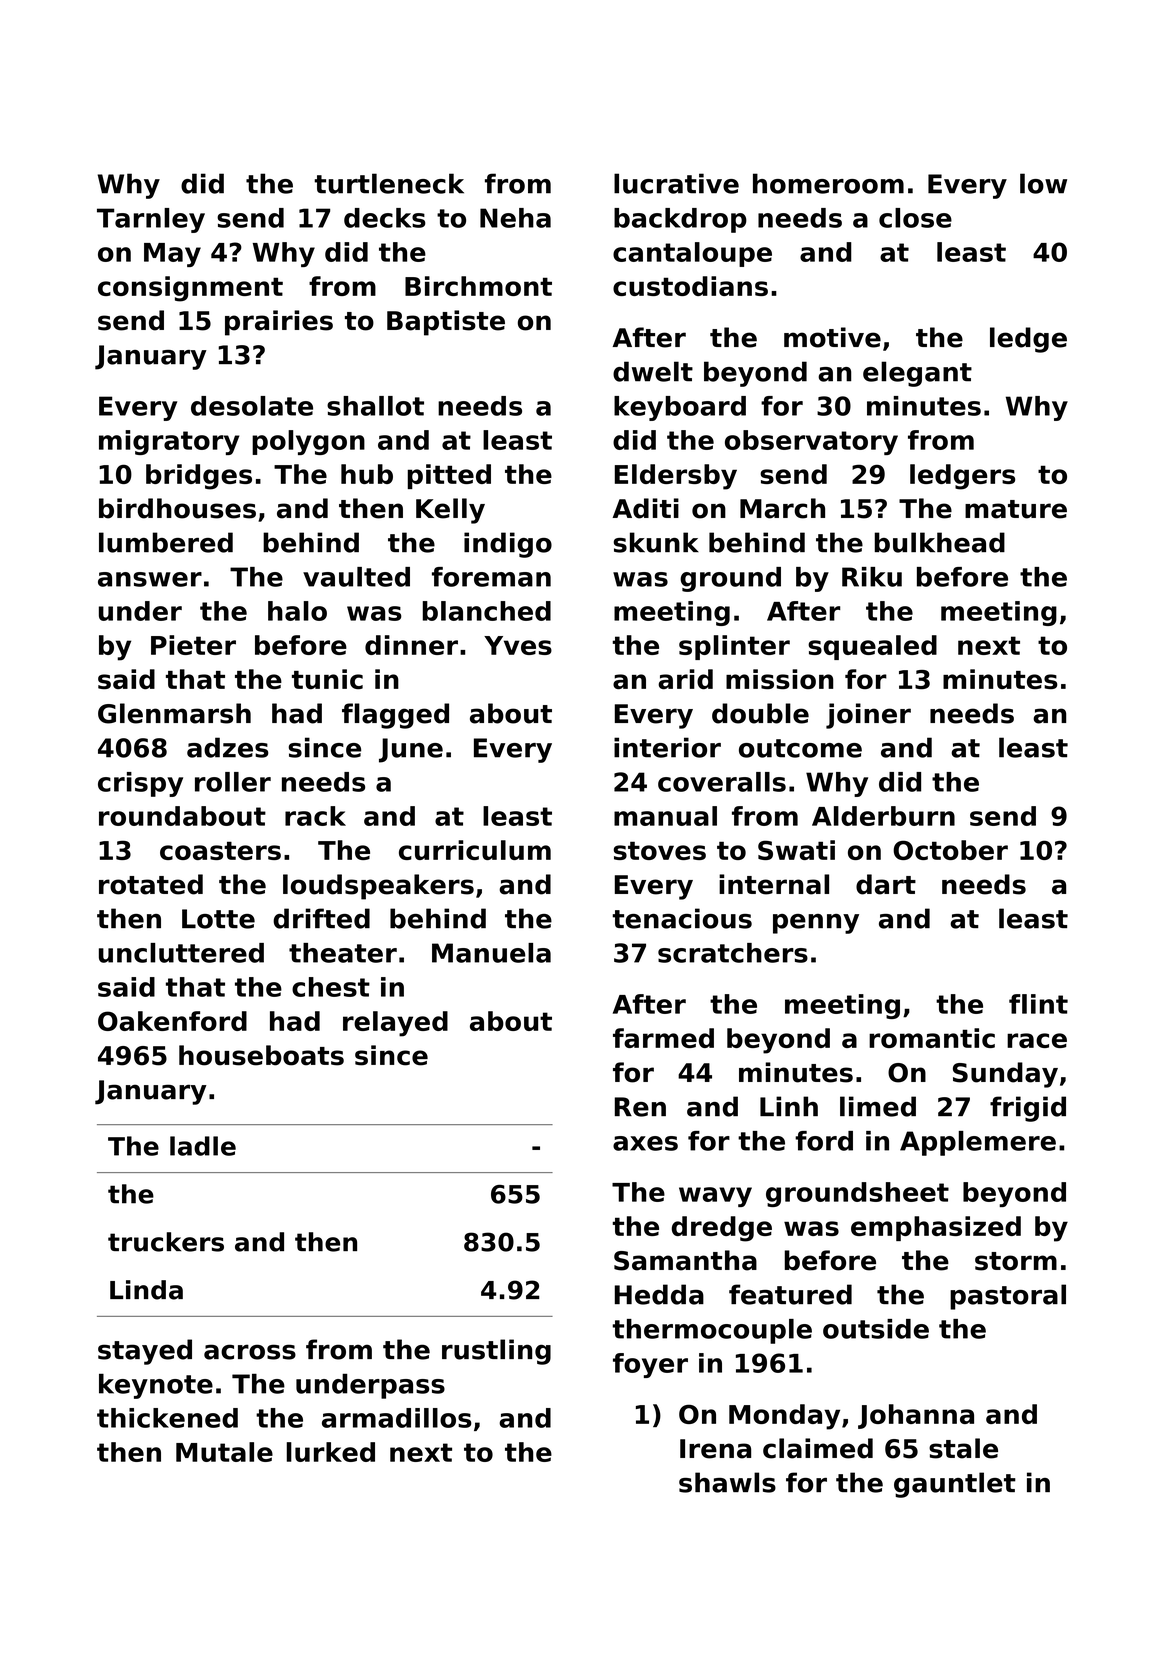 The width and height of the screenshot is (1165, 1654). Describe the element at coordinates (181, 953) in the screenshot. I see `uncluttered` at that location.
